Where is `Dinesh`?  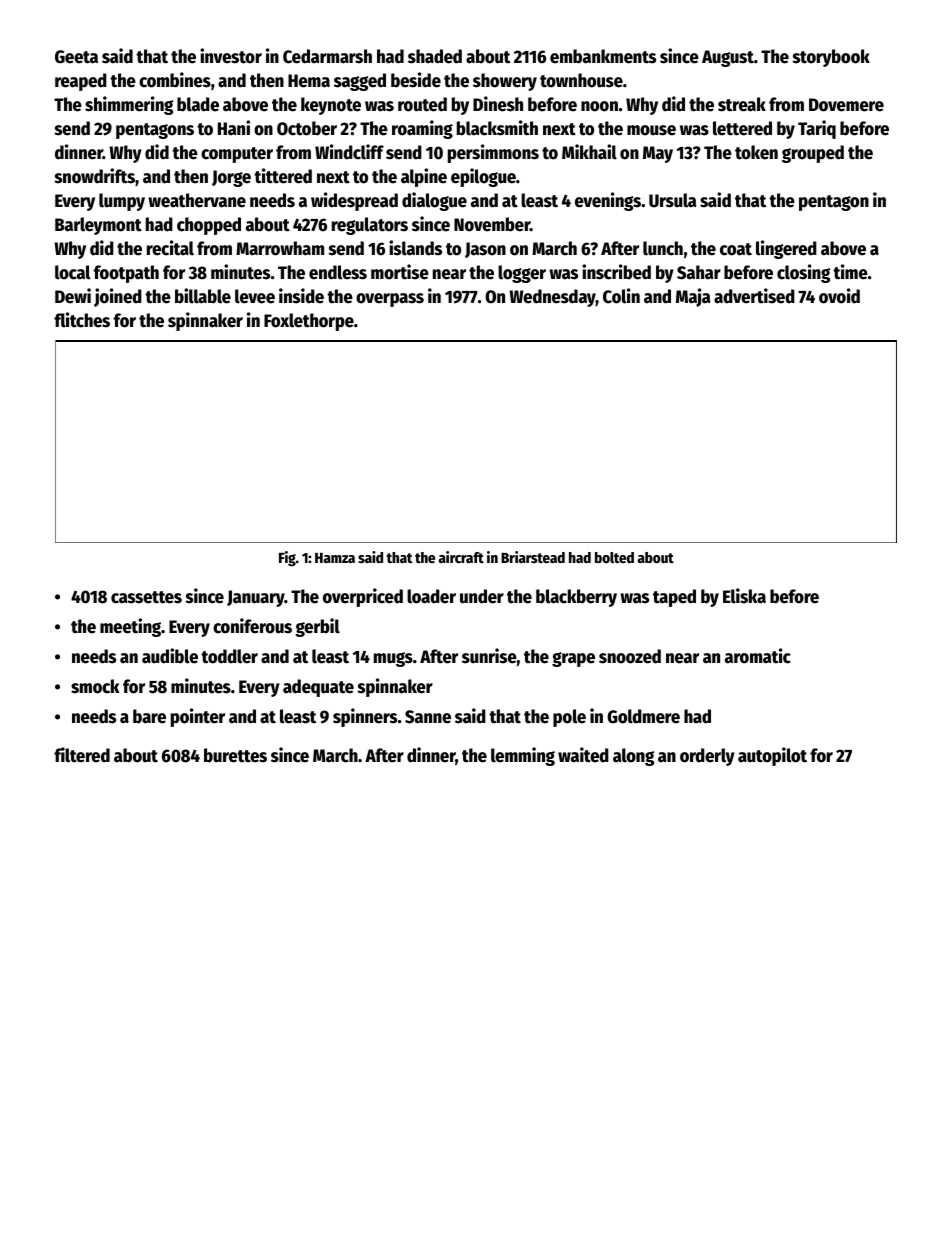 Dinesh is located at coordinates (498, 104).
